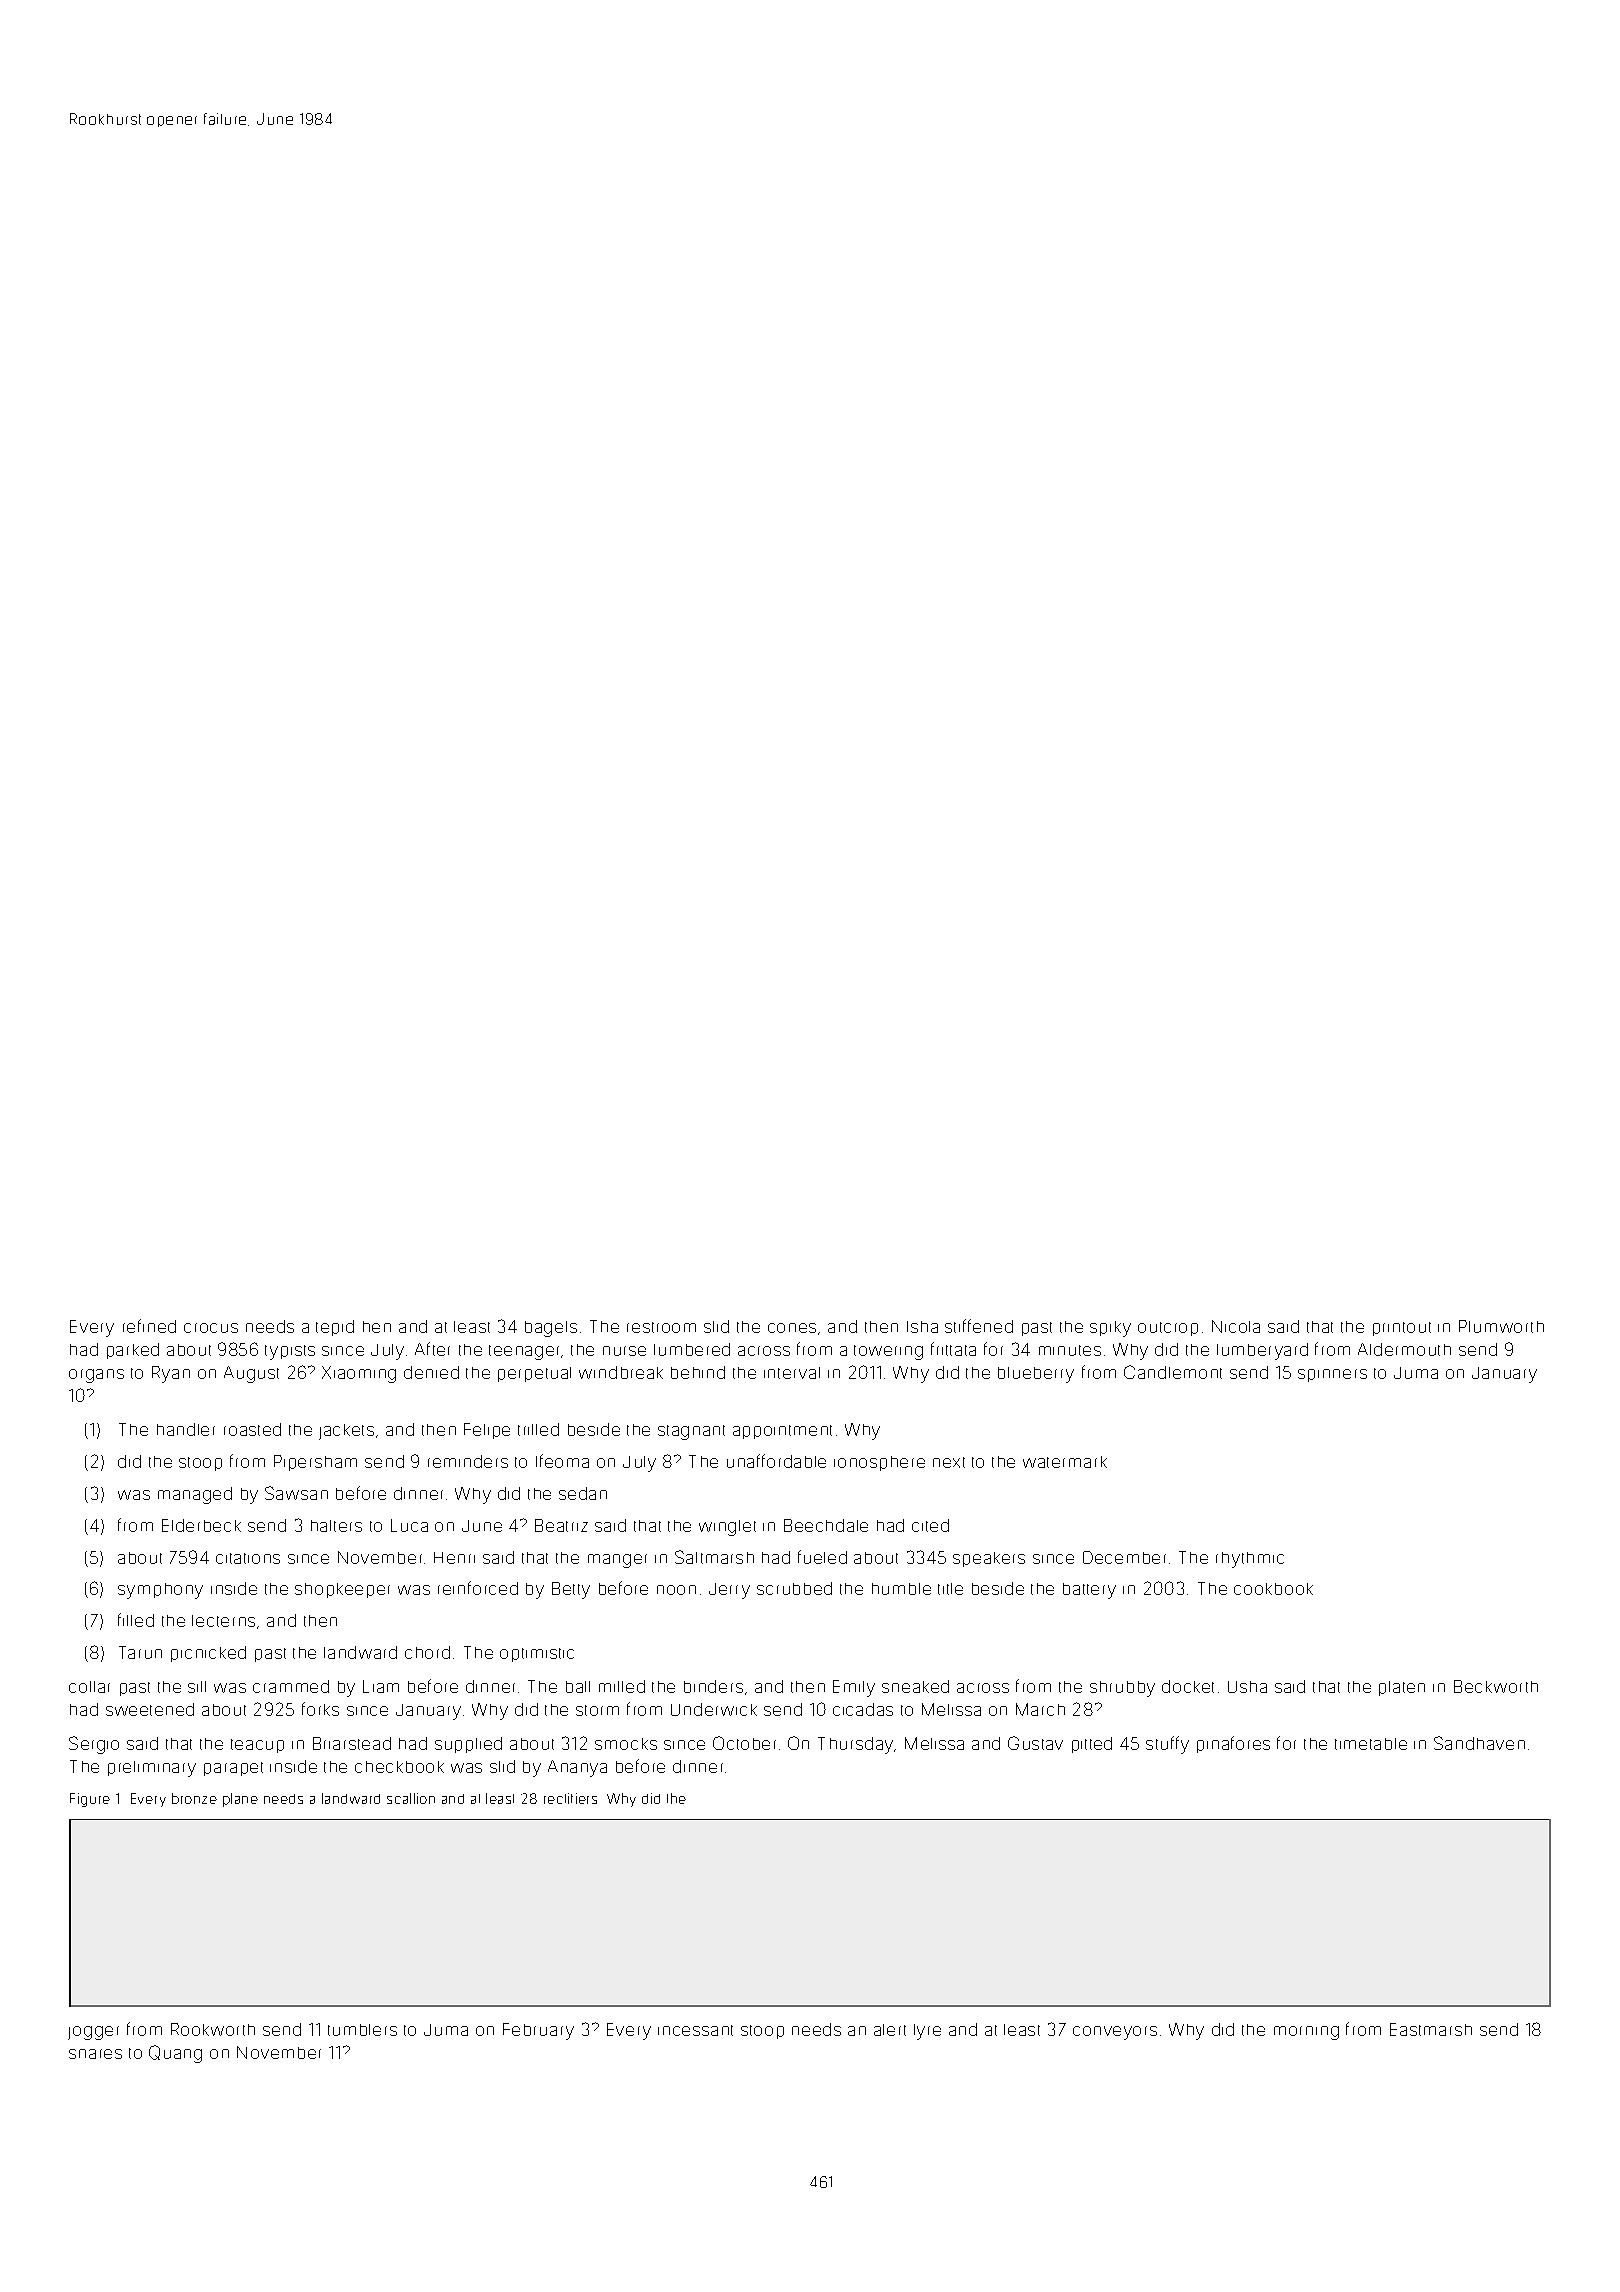 Image resolution: width=1620 pixels, height=2292 pixels. What do you see at coordinates (915, 1686) in the document?
I see `sneaked` at bounding box center [915, 1686].
